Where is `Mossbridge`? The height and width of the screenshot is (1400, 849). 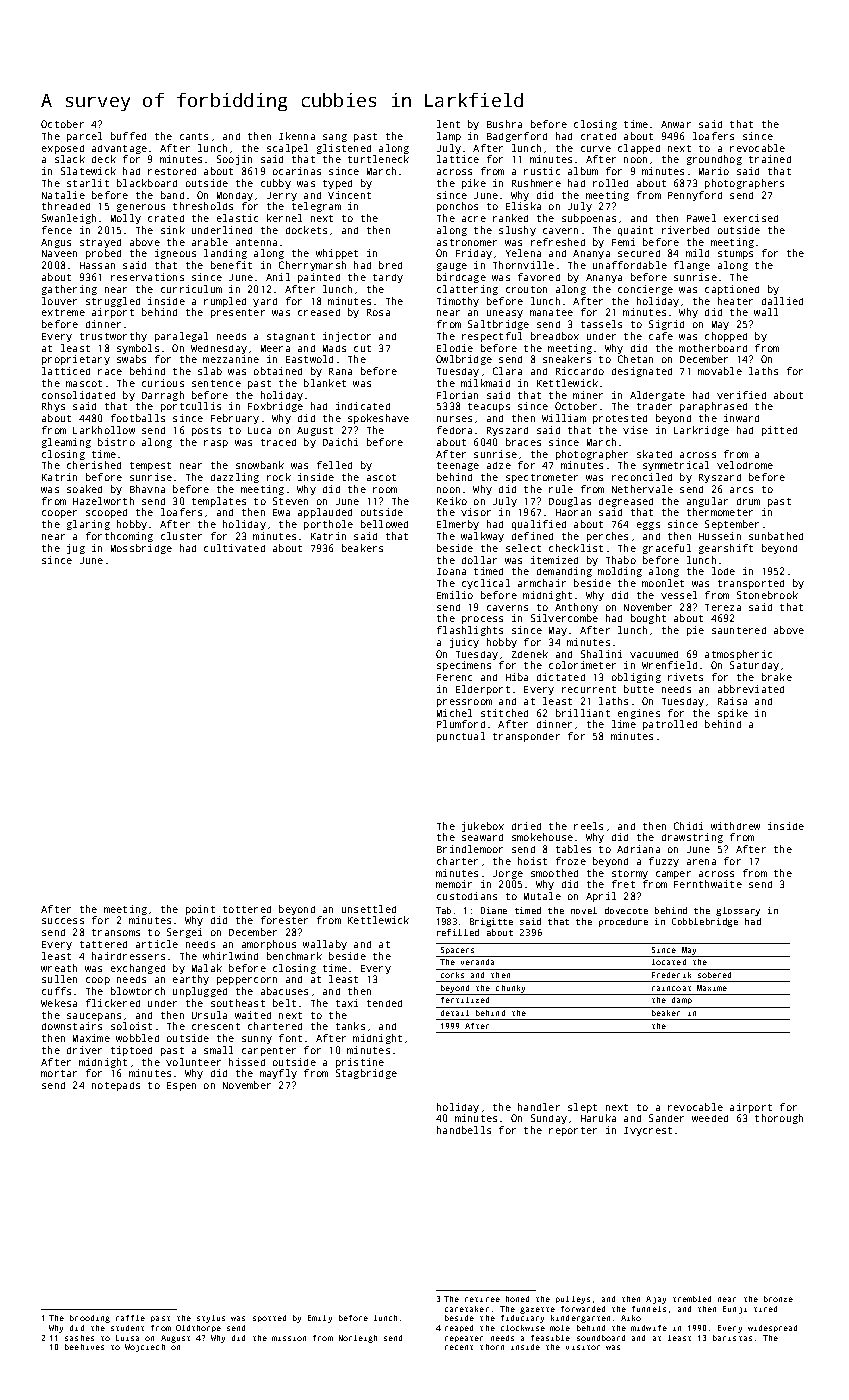 Mossbridge is located at coordinates (141, 549).
